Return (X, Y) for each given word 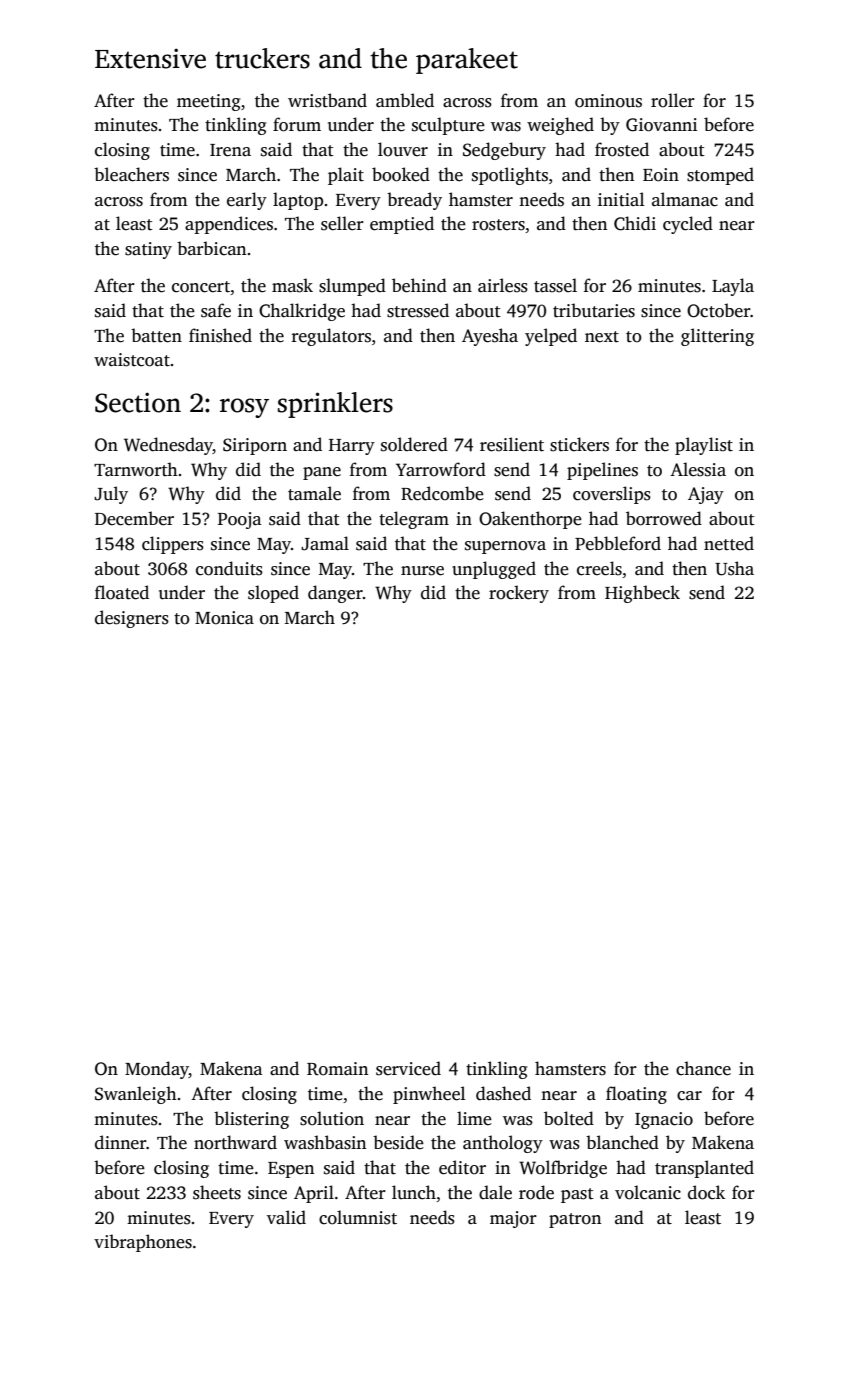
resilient (512, 444)
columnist (358, 1217)
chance (703, 1068)
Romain (337, 1069)
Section (138, 402)
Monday (157, 1070)
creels (599, 568)
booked (401, 174)
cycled (688, 225)
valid (286, 1217)
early (247, 201)
